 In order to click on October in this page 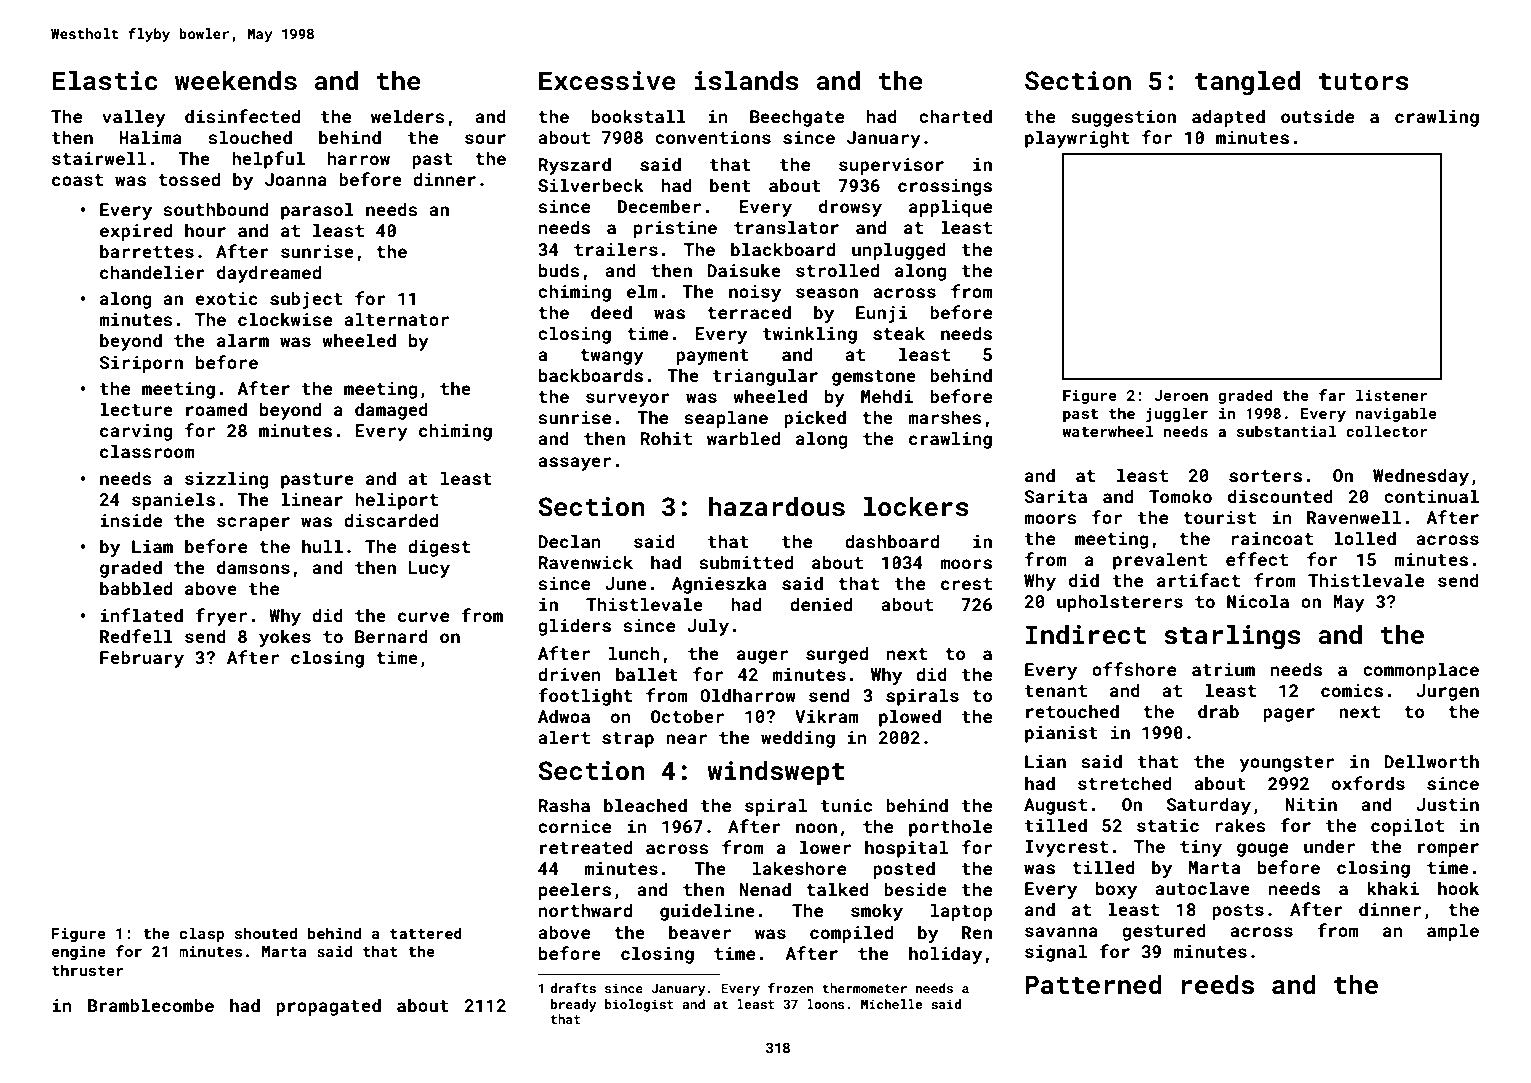, I will do `click(687, 716)`.
